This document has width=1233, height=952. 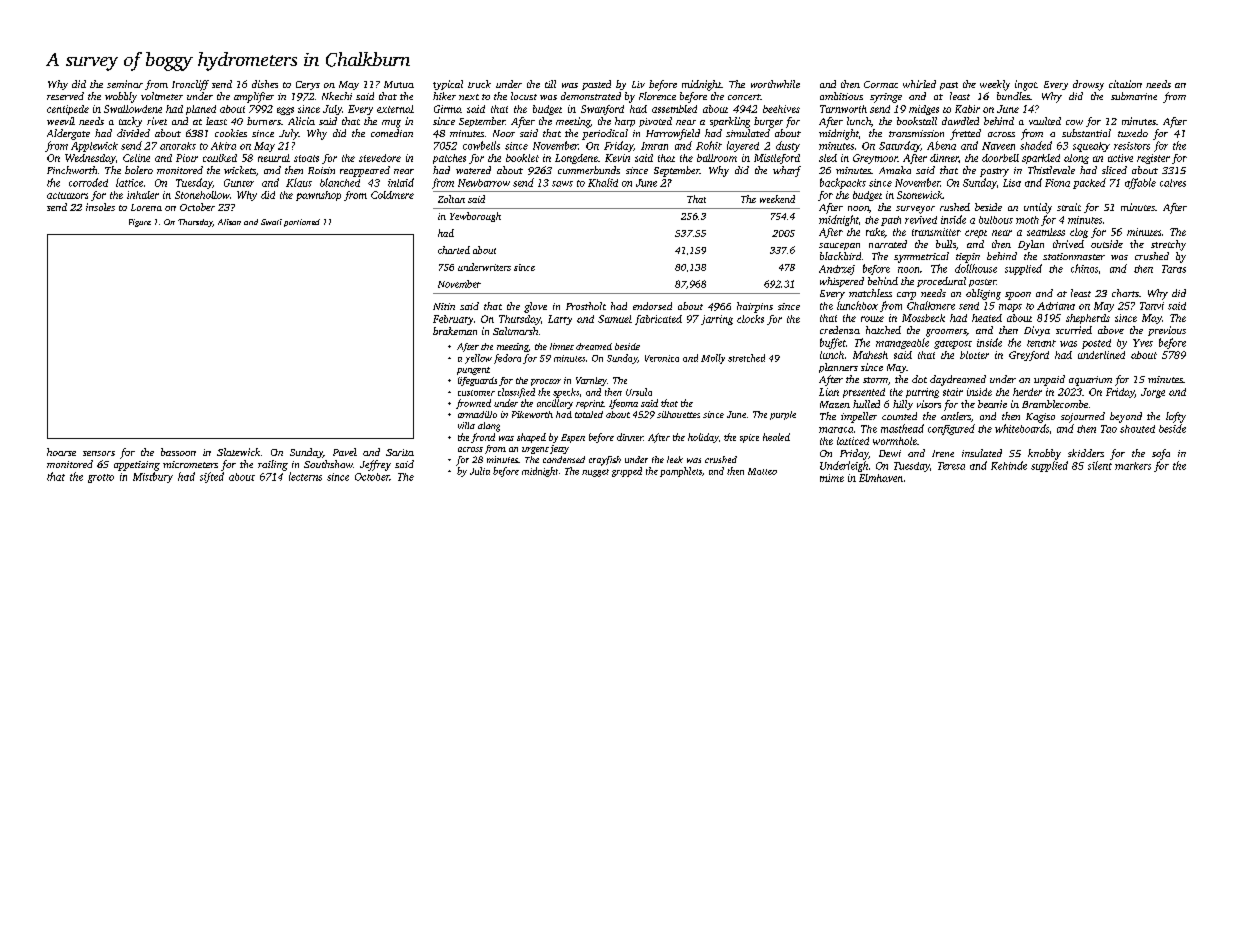 I want to click on Khalid, so click(x=603, y=182).
